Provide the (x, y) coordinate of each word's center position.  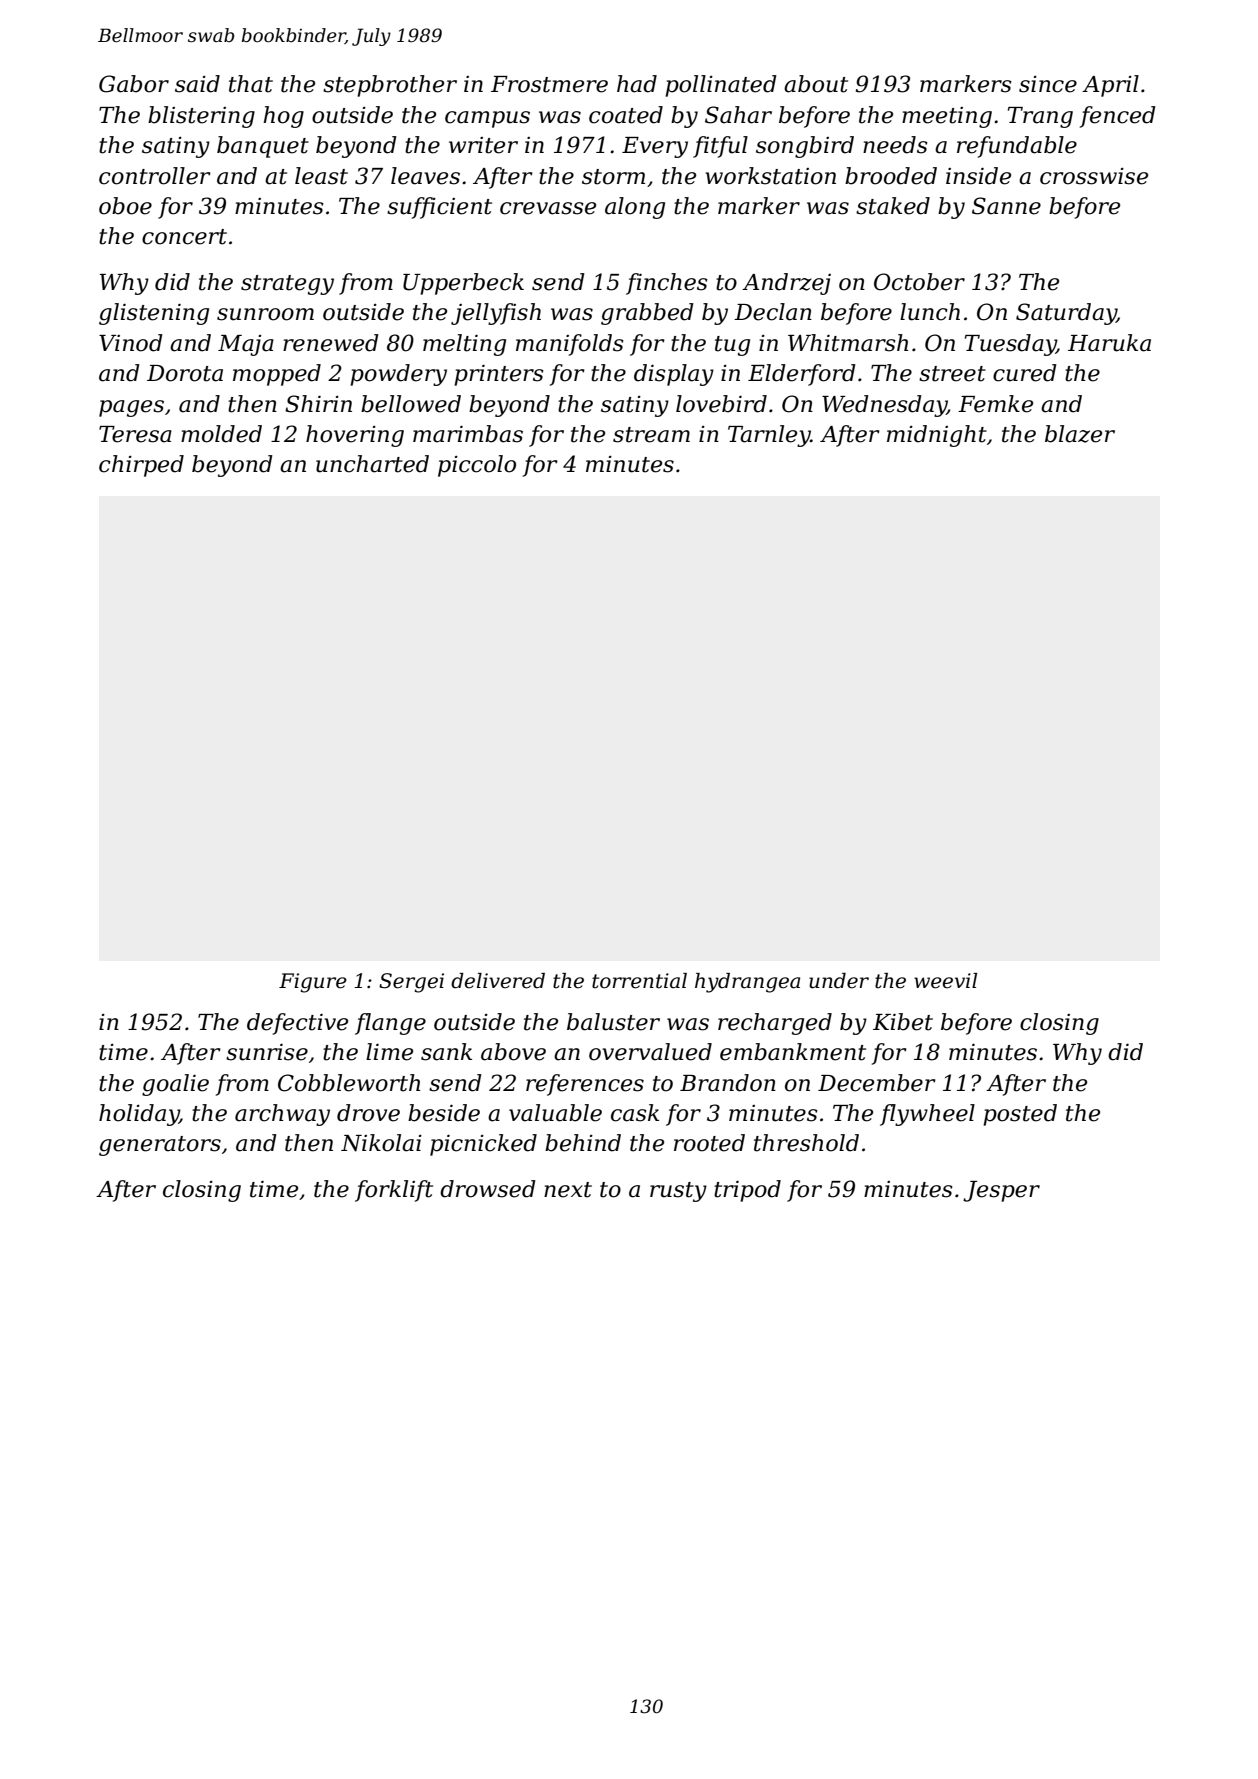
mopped (277, 375)
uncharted (372, 464)
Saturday (1066, 314)
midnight (937, 436)
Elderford (802, 375)
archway (282, 1115)
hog (283, 117)
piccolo (477, 466)
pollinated (721, 86)
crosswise (1094, 176)
